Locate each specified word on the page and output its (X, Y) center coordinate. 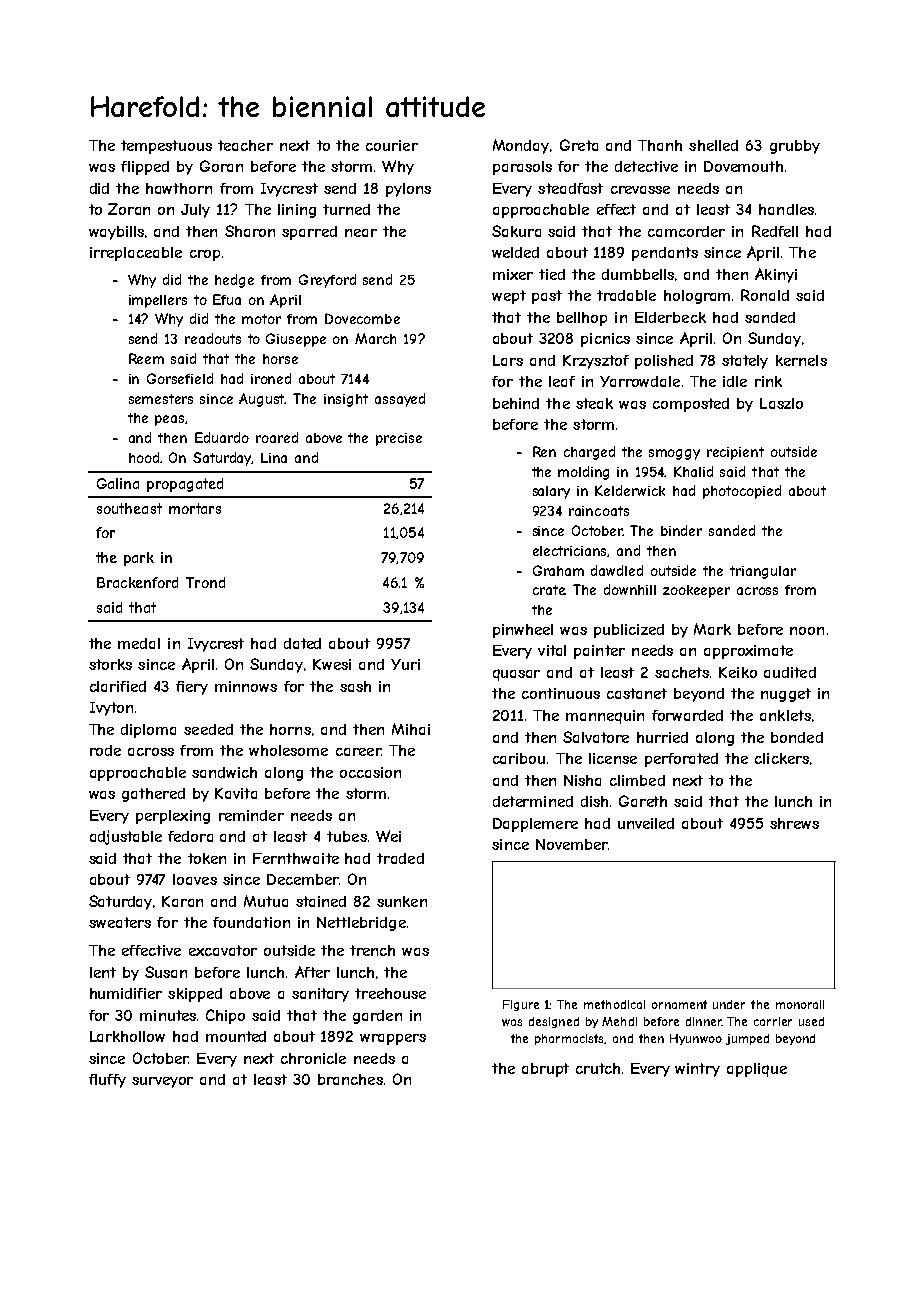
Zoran (129, 209)
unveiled (646, 823)
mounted (236, 1036)
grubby (795, 147)
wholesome (288, 750)
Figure (521, 1005)
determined (533, 801)
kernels (801, 360)
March (375, 338)
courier (392, 145)
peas (169, 420)
